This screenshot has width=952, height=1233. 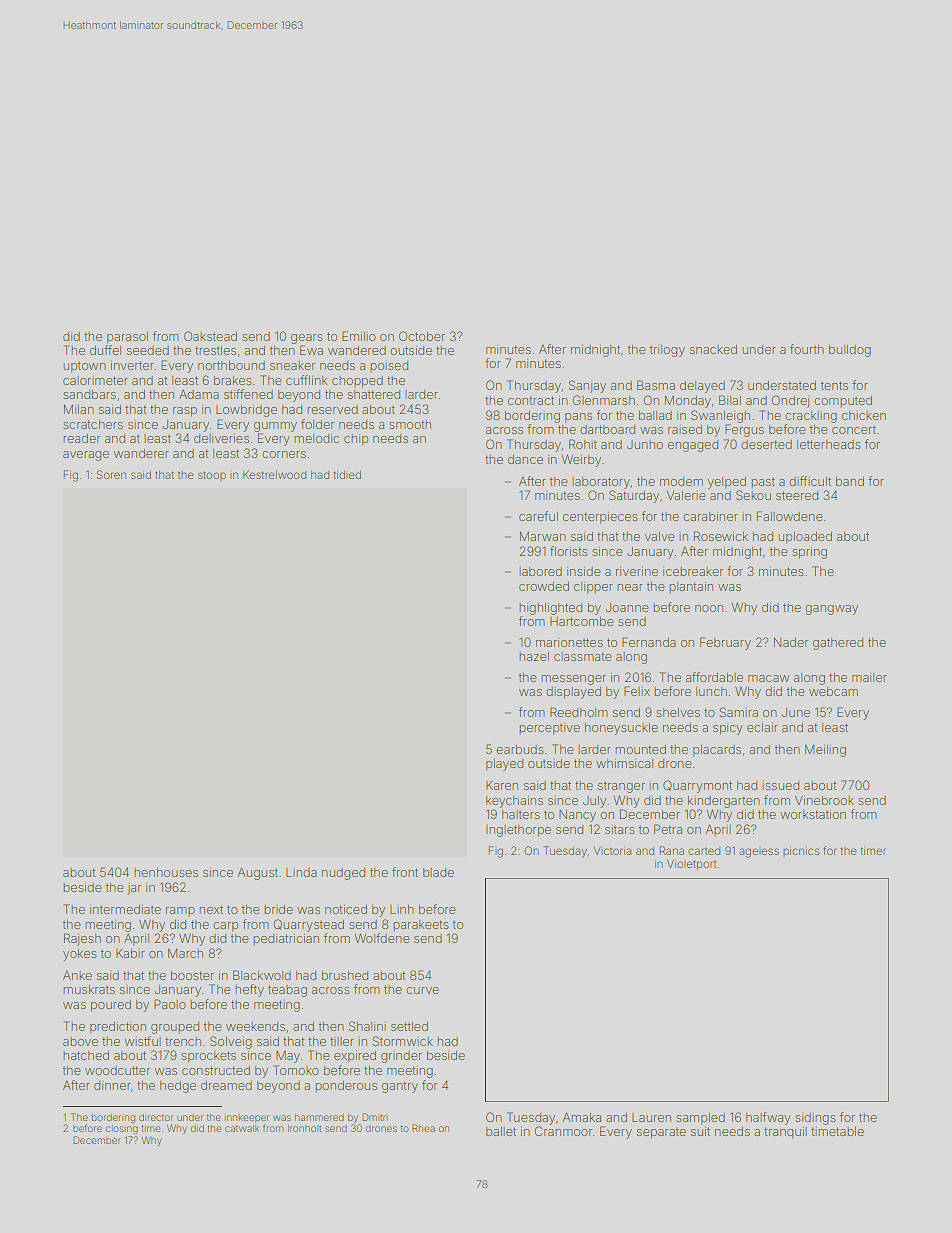 I want to click on deliveries, so click(x=221, y=438).
